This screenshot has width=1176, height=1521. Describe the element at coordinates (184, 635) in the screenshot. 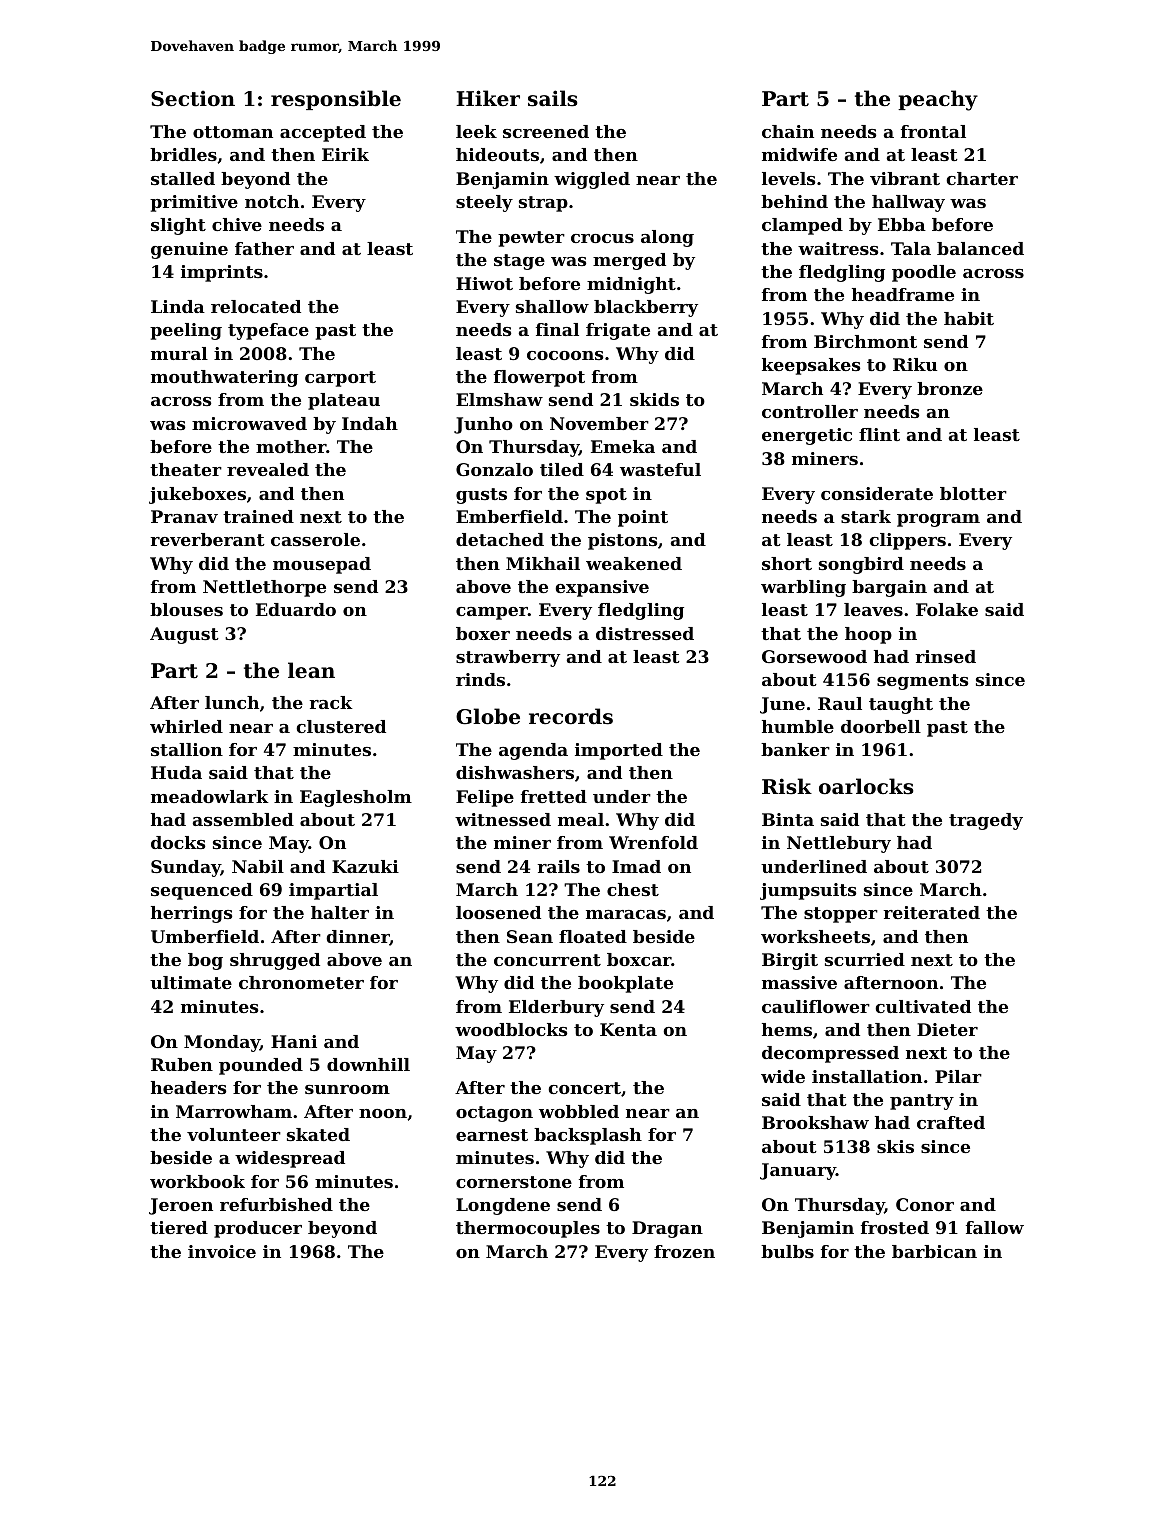

I see `August` at that location.
